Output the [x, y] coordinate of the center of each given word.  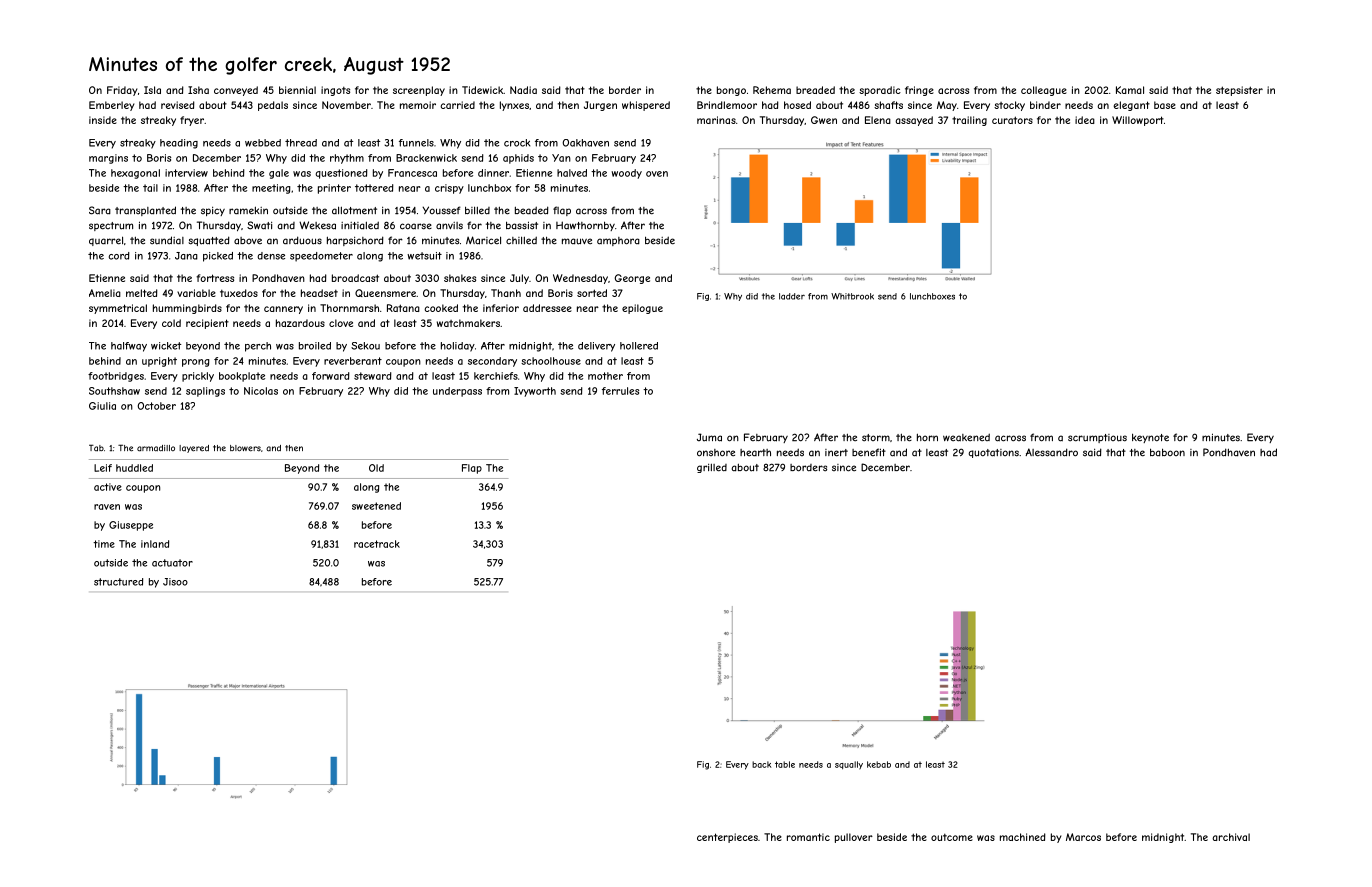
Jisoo [175, 582]
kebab [879, 764]
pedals [273, 106]
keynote [1150, 438]
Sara [100, 210]
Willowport [1138, 121]
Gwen [824, 120]
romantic [808, 837]
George [632, 279]
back [761, 764]
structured [118, 582]
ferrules [620, 391]
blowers [245, 448]
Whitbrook [852, 296]
